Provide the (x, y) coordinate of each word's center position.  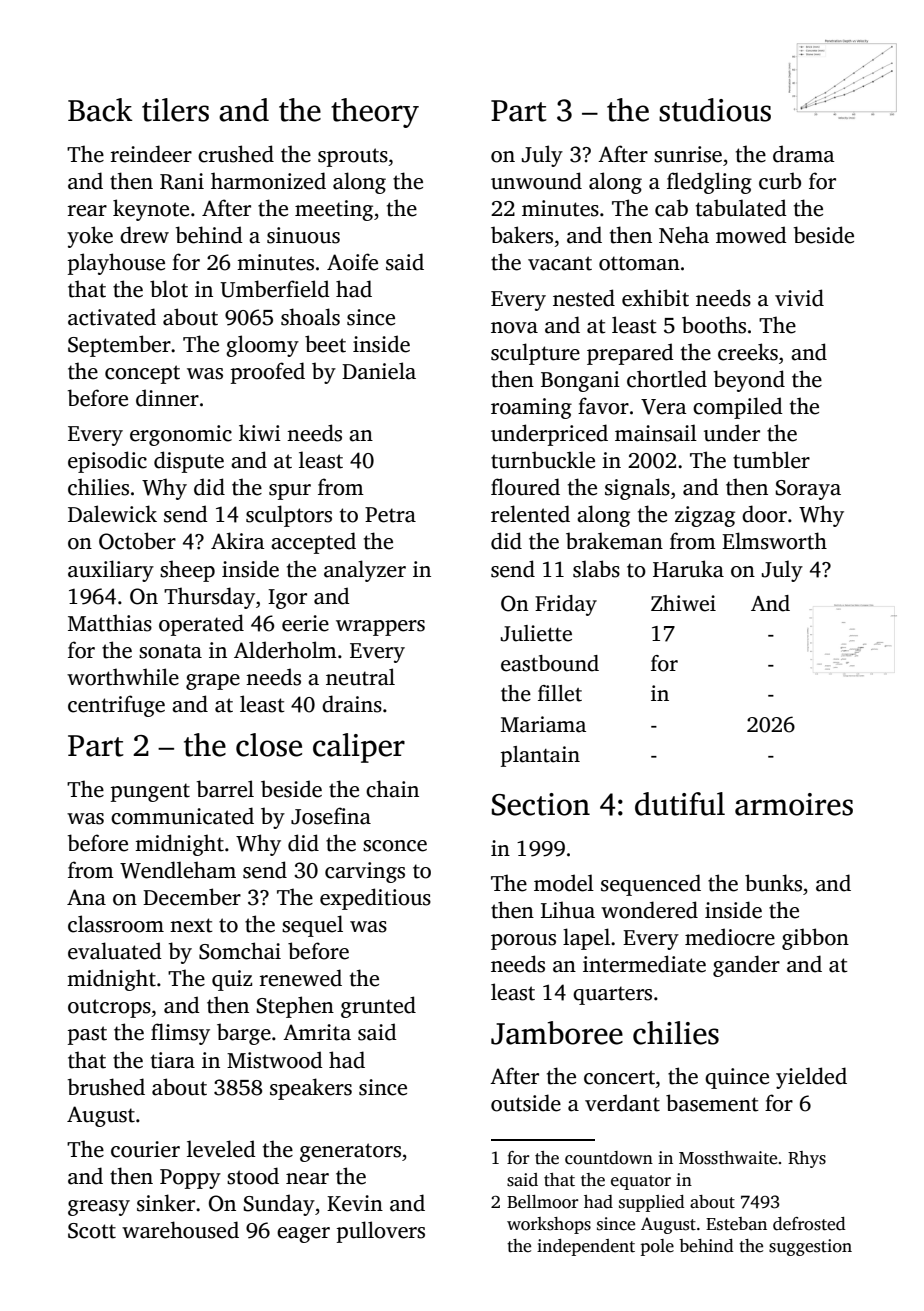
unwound (536, 181)
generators (350, 1152)
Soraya (808, 490)
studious (715, 110)
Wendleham (178, 870)
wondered (649, 910)
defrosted (809, 1224)
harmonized (268, 181)
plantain (540, 756)
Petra (390, 515)
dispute (189, 462)
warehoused (180, 1230)
